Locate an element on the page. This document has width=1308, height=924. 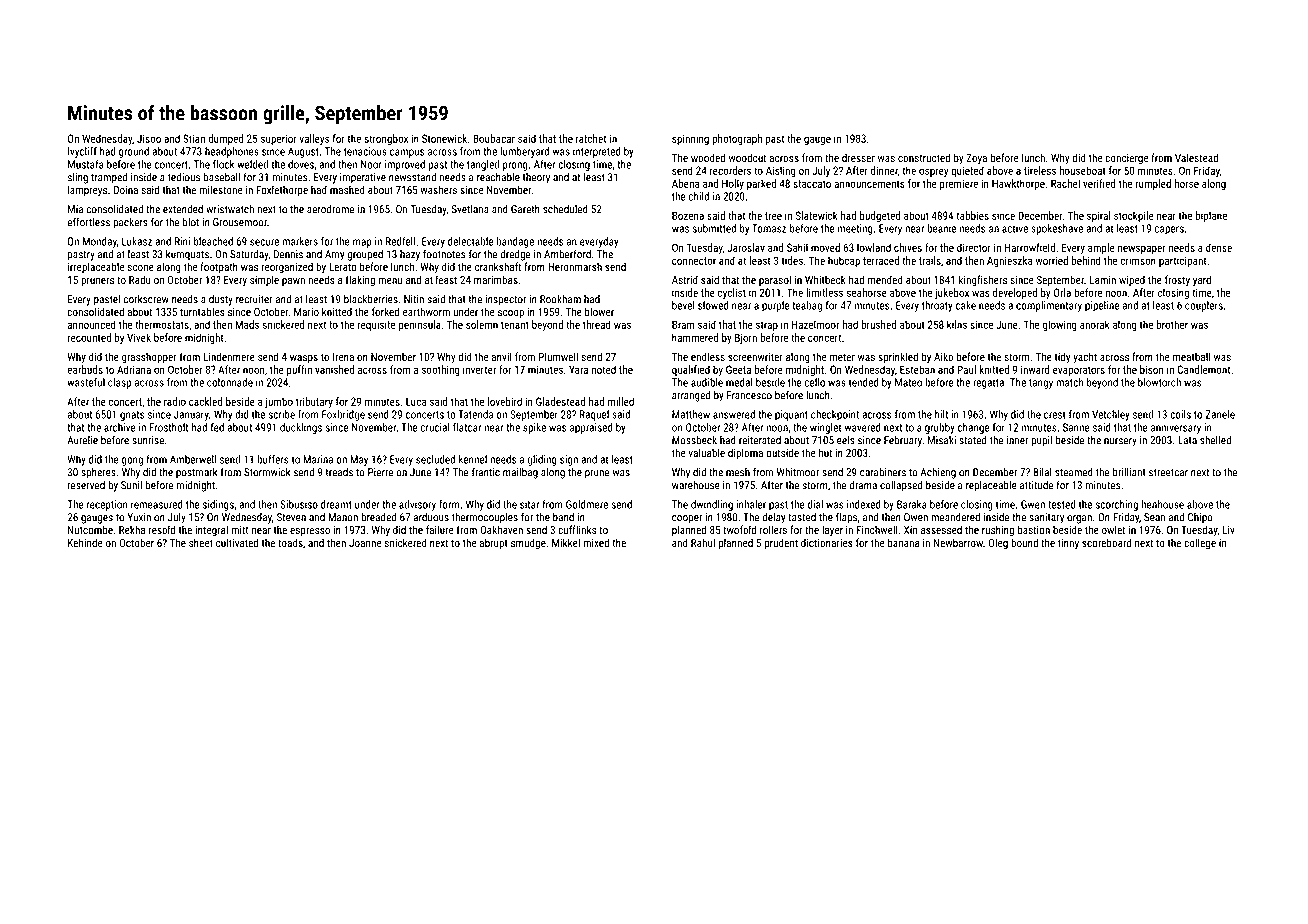
Zoya is located at coordinates (976, 159).
